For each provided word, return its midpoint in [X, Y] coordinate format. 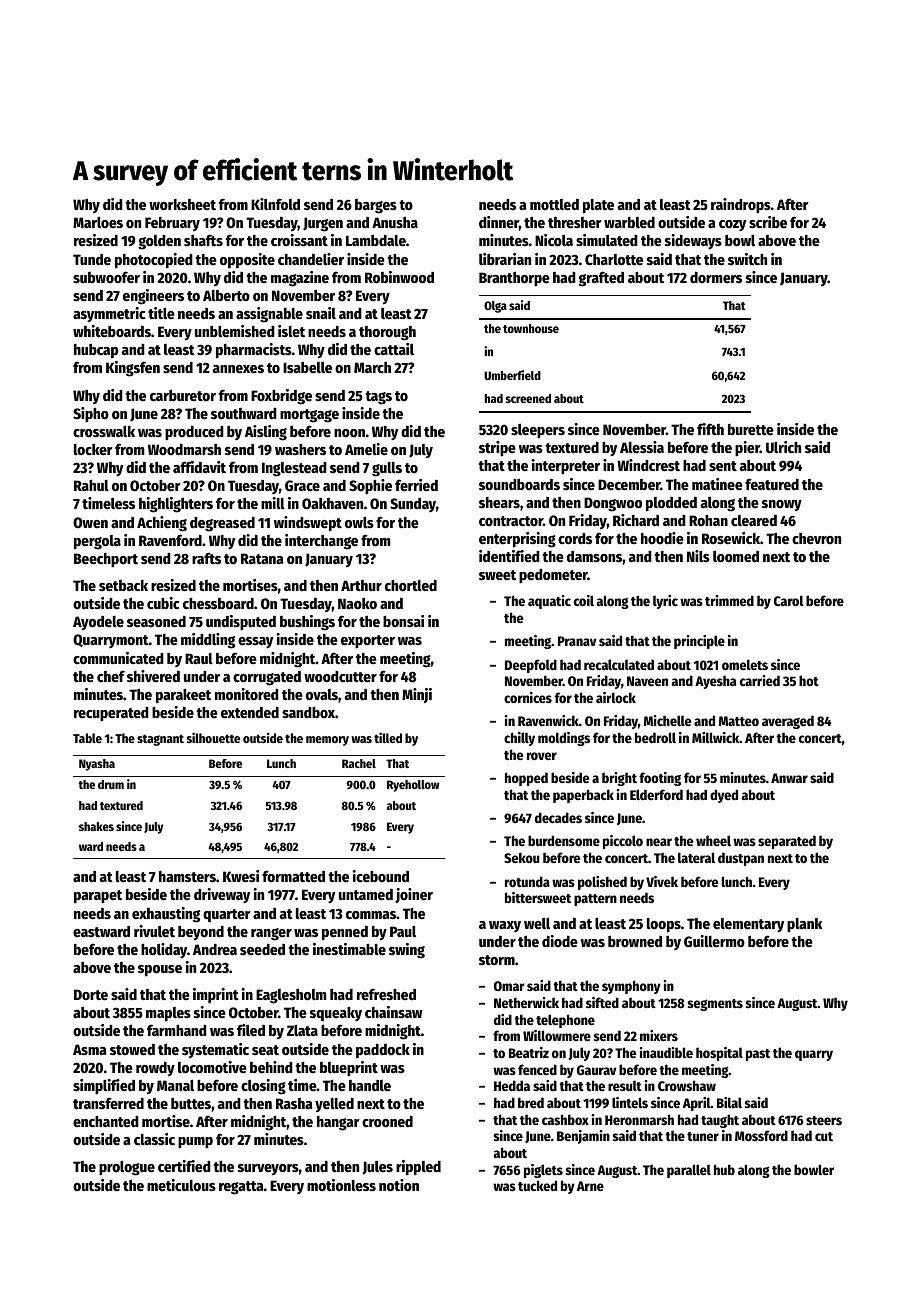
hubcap [96, 350]
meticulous [181, 1185]
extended [250, 712]
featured [772, 484]
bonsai [403, 621]
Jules [378, 1168]
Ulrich [783, 447]
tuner [703, 1136]
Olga [495, 307]
